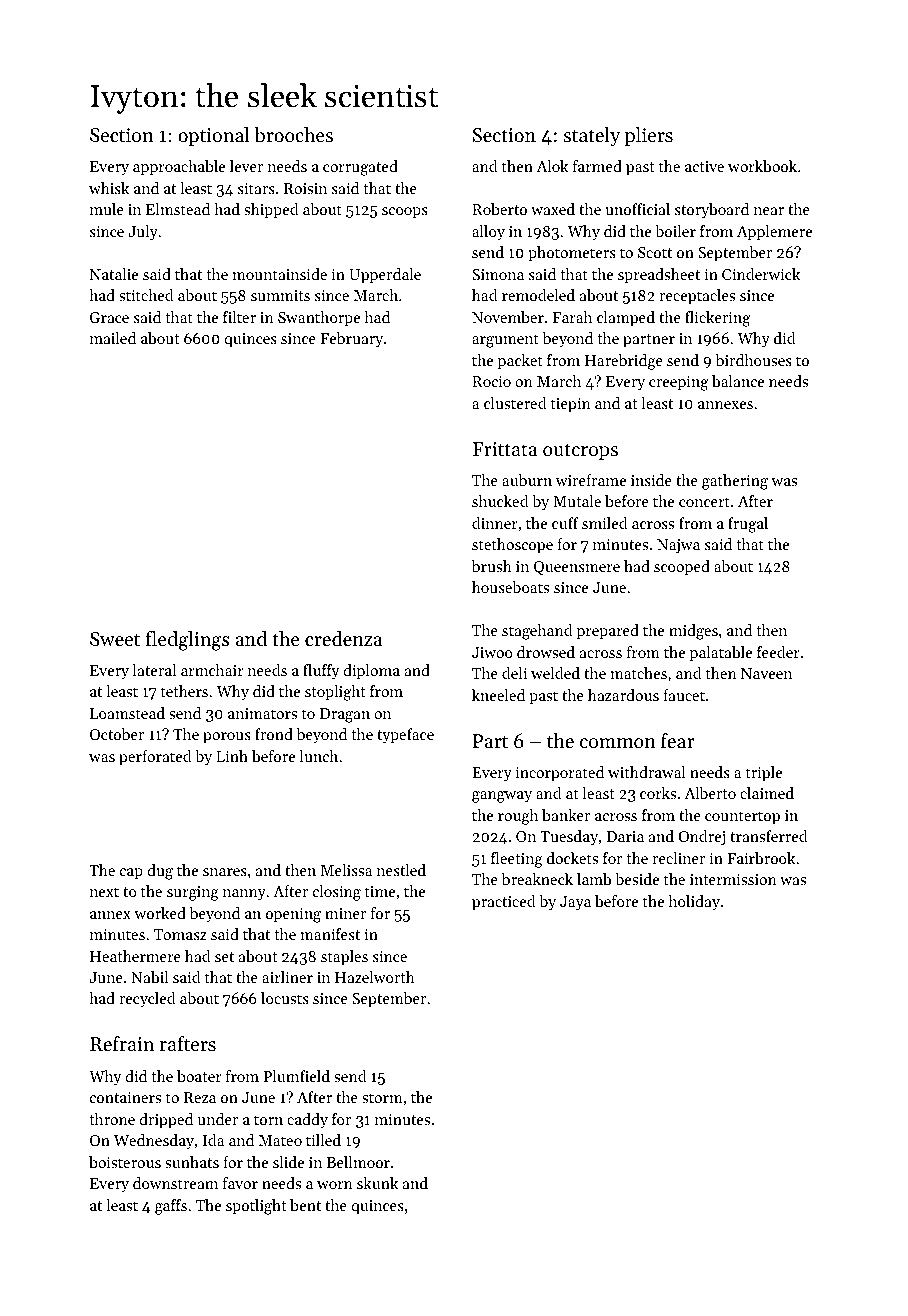 The width and height of the screenshot is (908, 1316). What do you see at coordinates (591, 137) in the screenshot?
I see `stately` at bounding box center [591, 137].
